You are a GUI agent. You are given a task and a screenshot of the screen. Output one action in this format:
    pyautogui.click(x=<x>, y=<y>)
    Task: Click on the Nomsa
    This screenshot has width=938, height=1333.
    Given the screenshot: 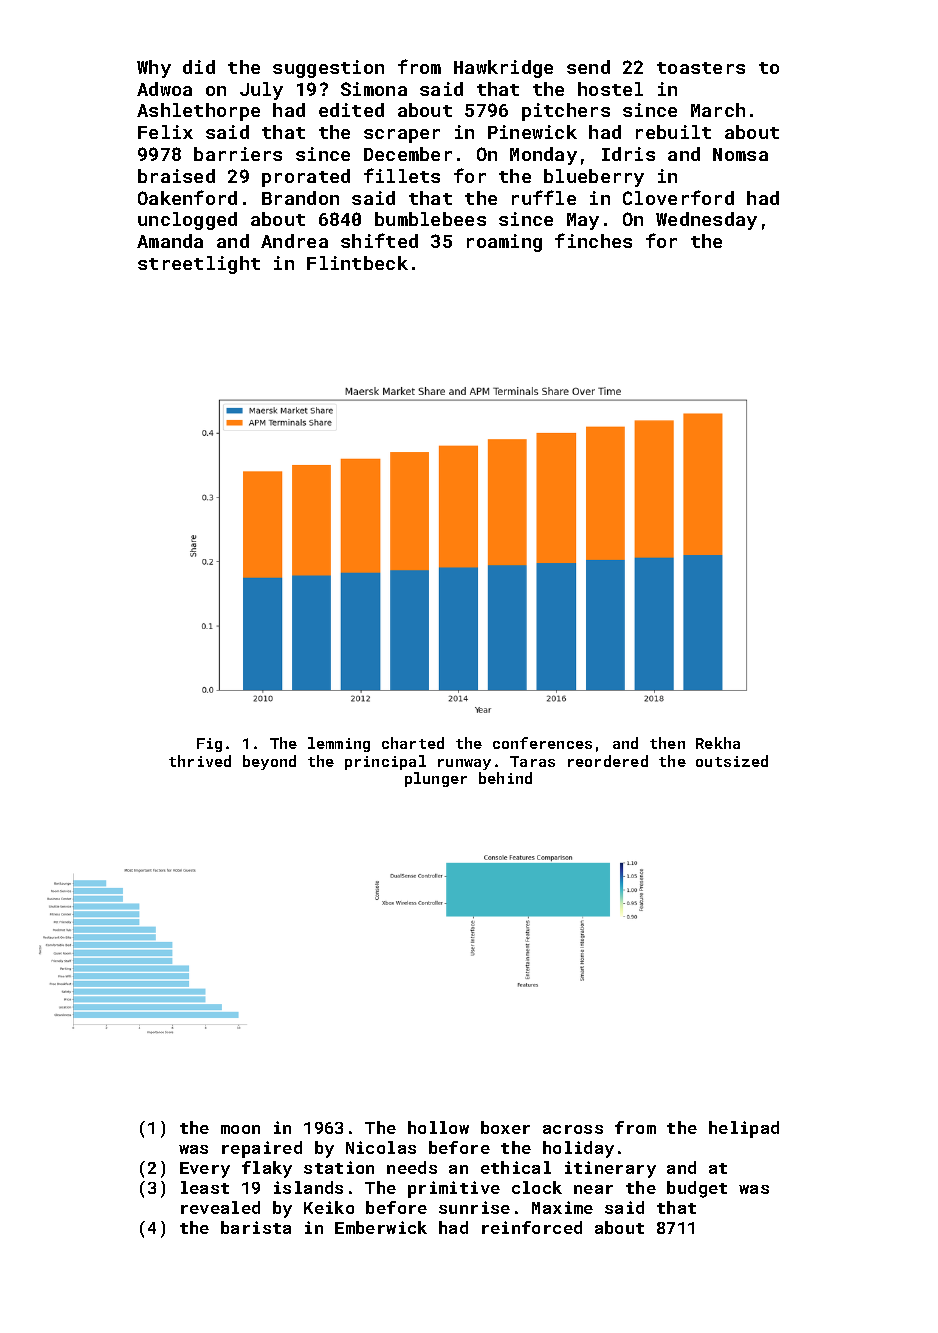 What is the action you would take?
    pyautogui.click(x=740, y=154)
